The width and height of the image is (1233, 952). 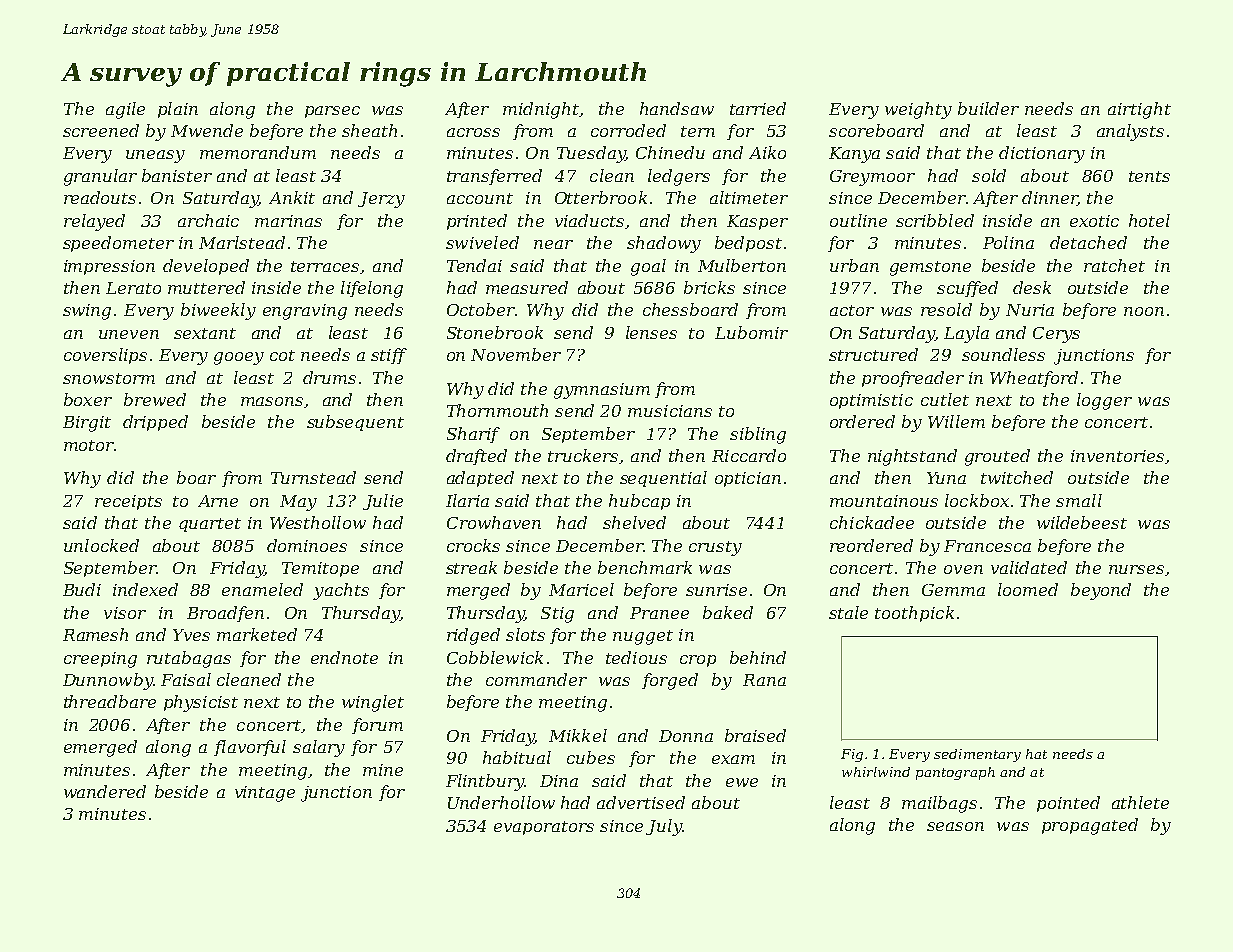 I want to click on small, so click(x=1079, y=500).
